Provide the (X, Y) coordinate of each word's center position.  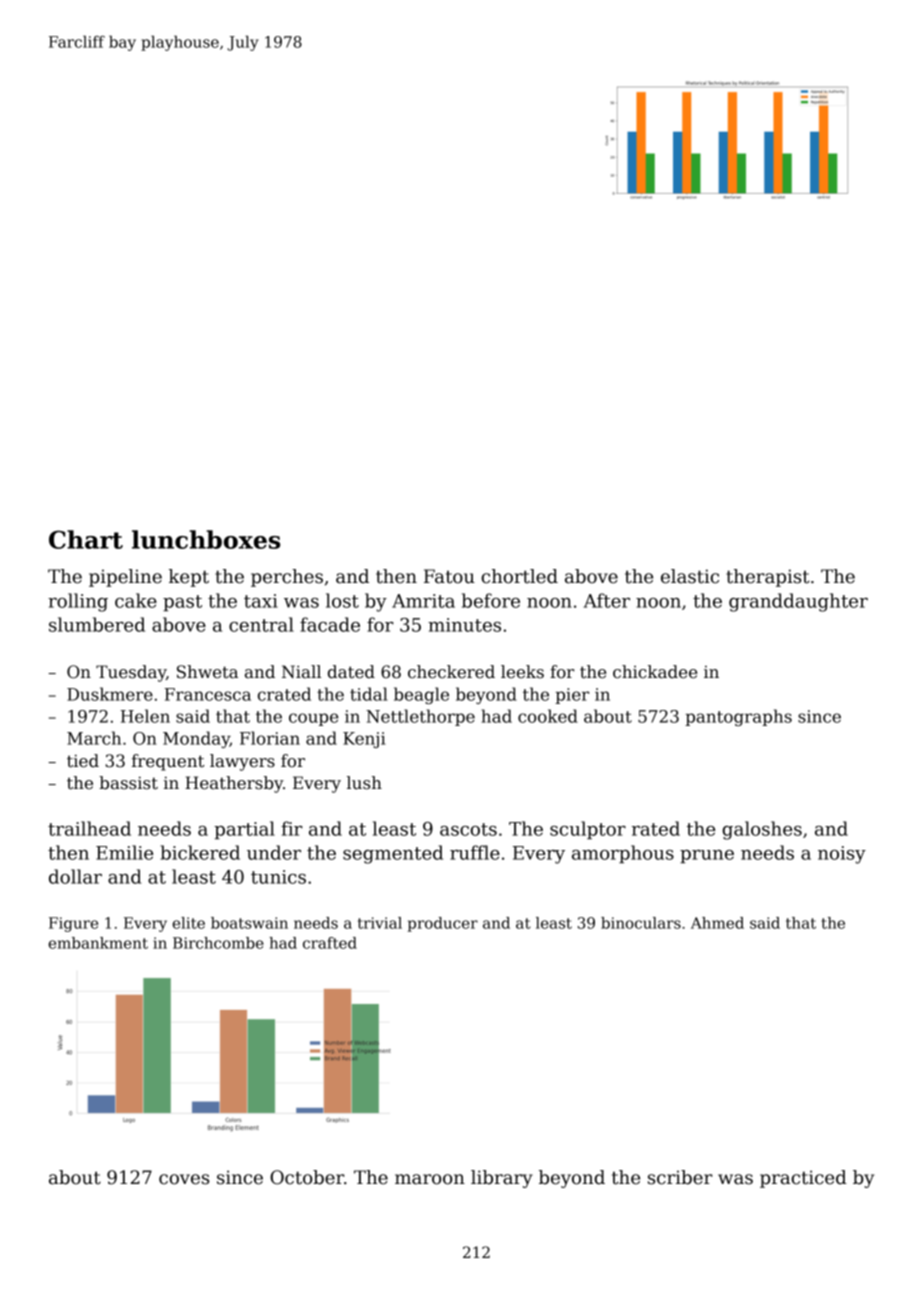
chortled (519, 576)
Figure (73, 924)
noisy (842, 855)
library (502, 1179)
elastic (690, 576)
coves (184, 1179)
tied (83, 761)
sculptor (588, 830)
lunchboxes (206, 539)
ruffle (475, 852)
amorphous (623, 854)
